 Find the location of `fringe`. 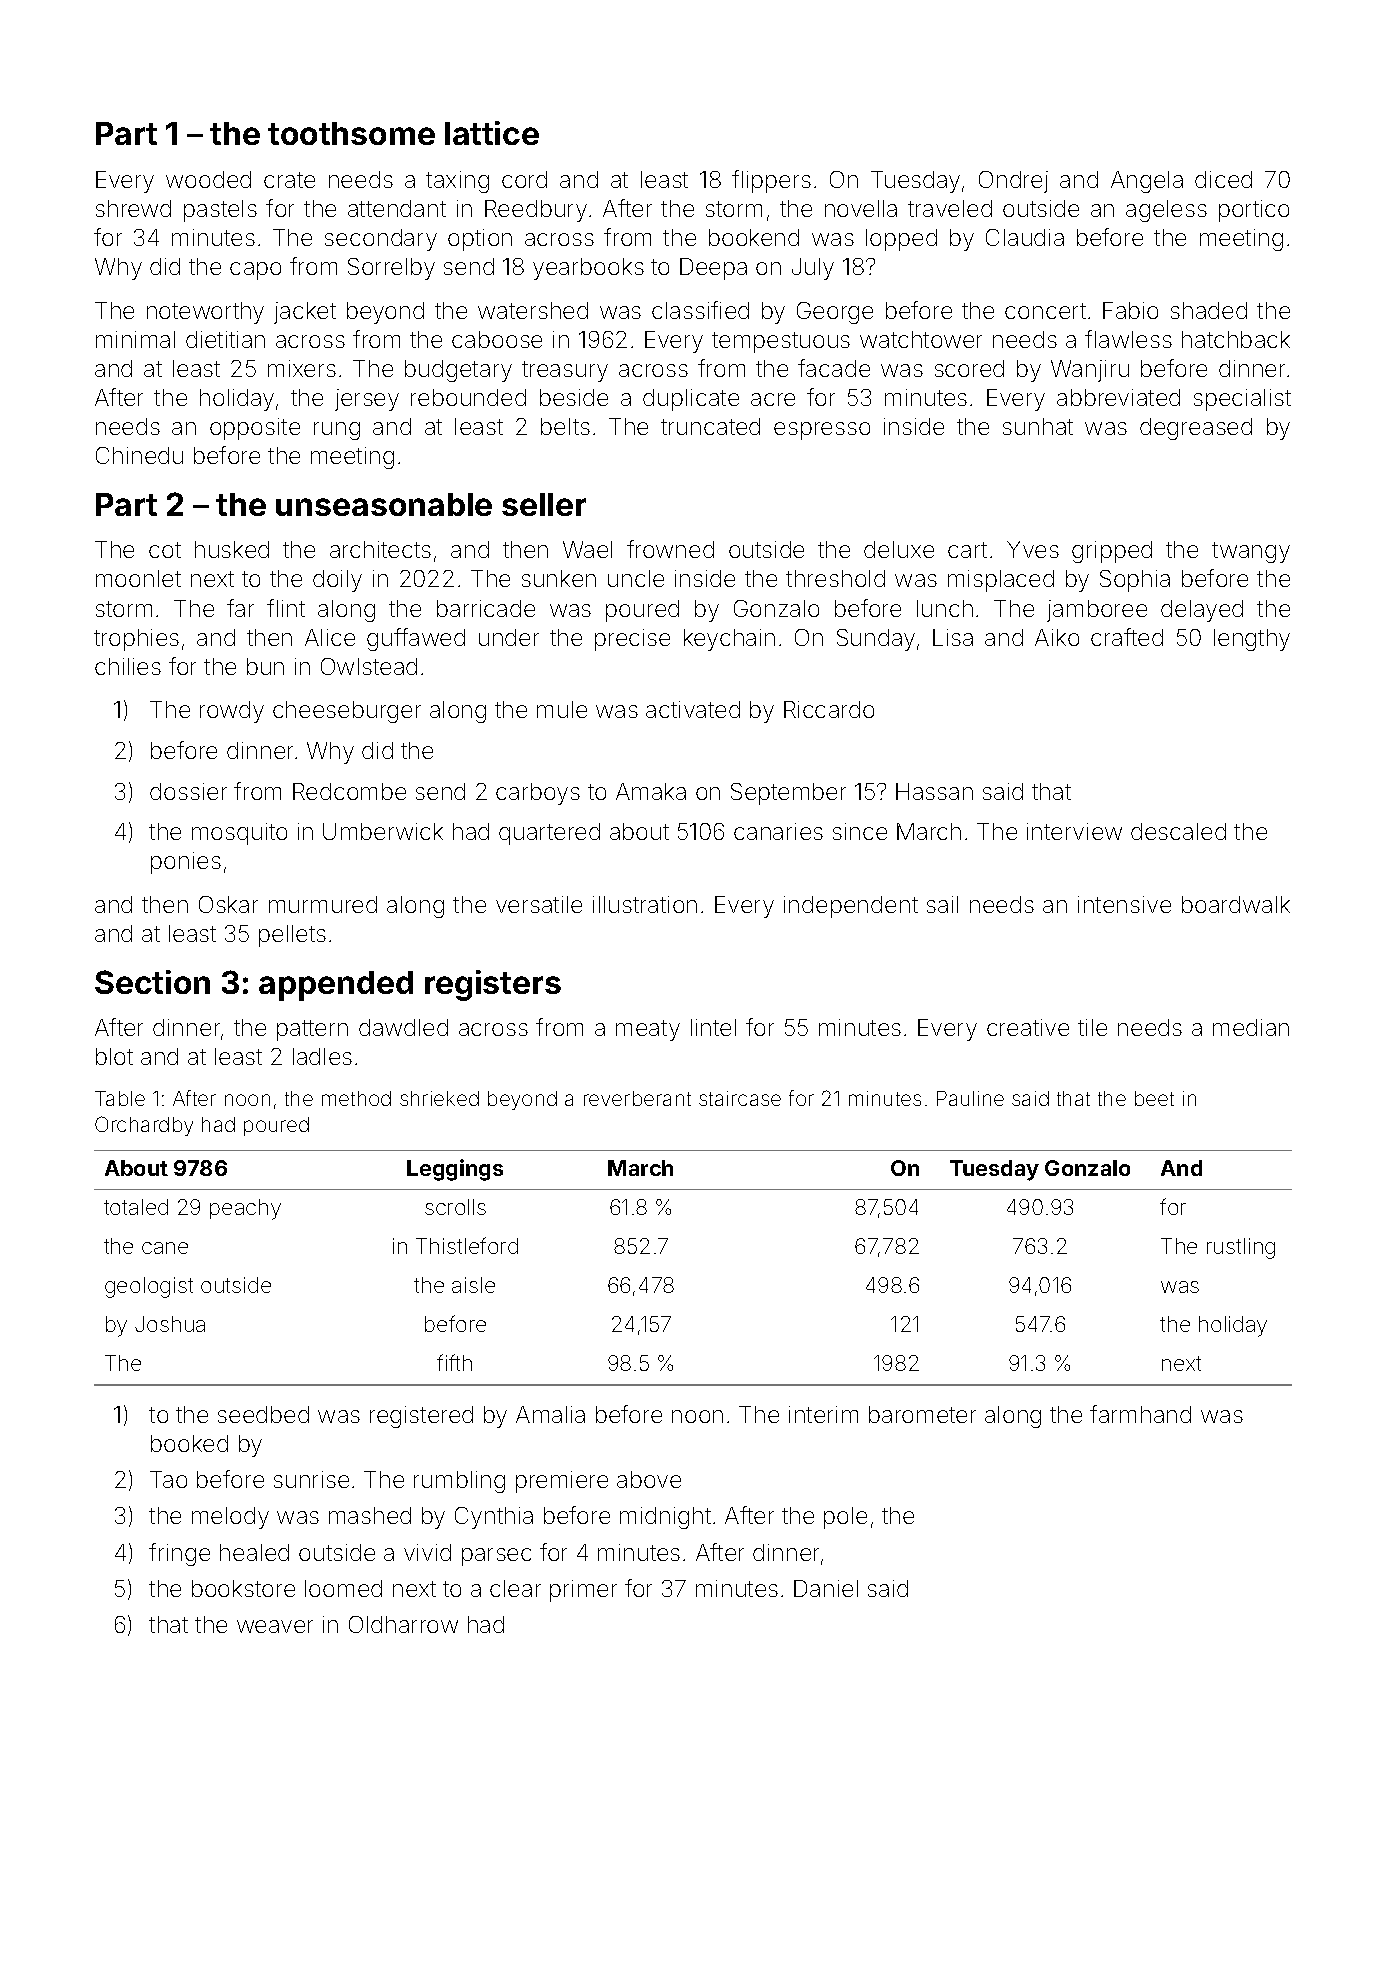

fringe is located at coordinates (179, 1554).
